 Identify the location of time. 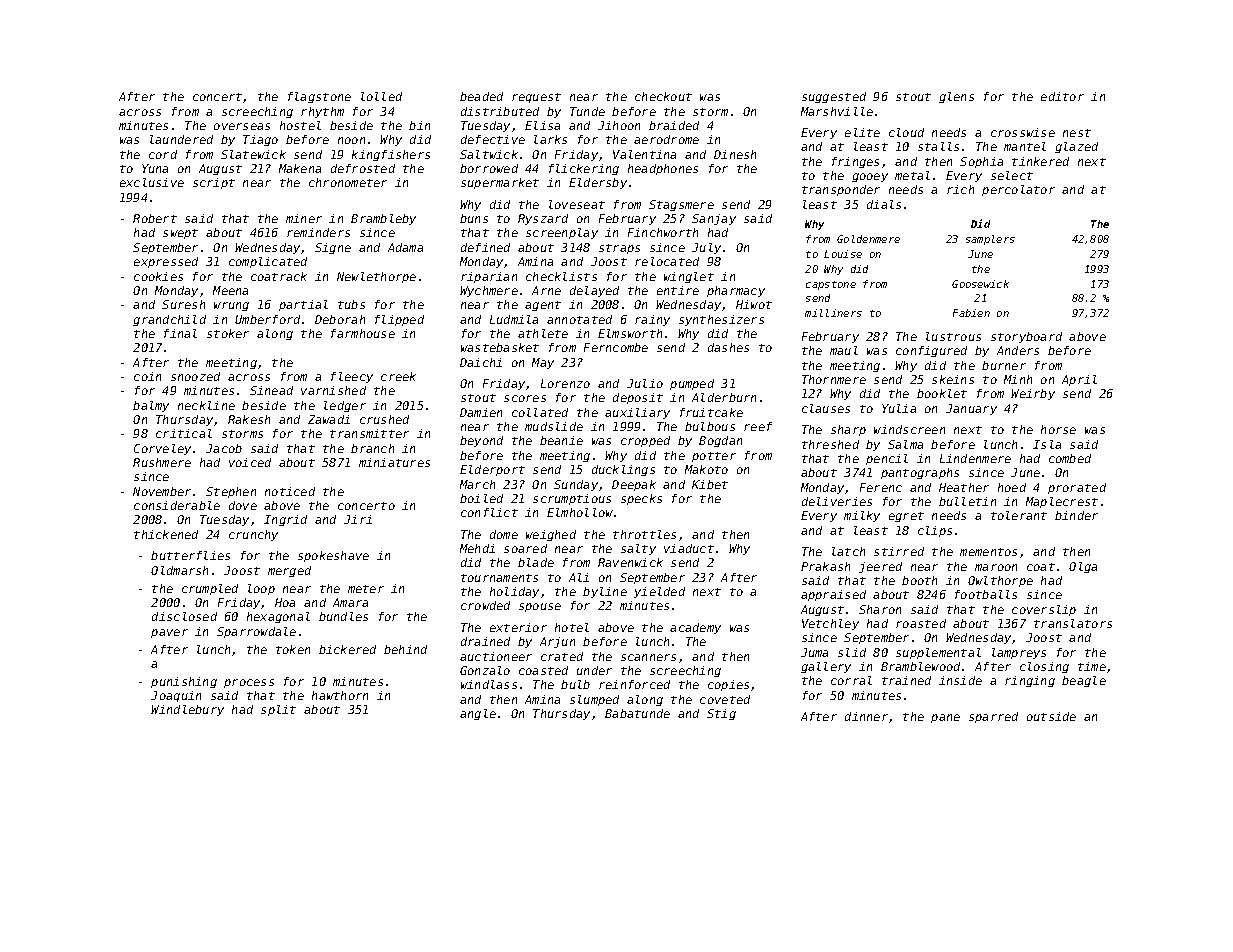
(1092, 666).
